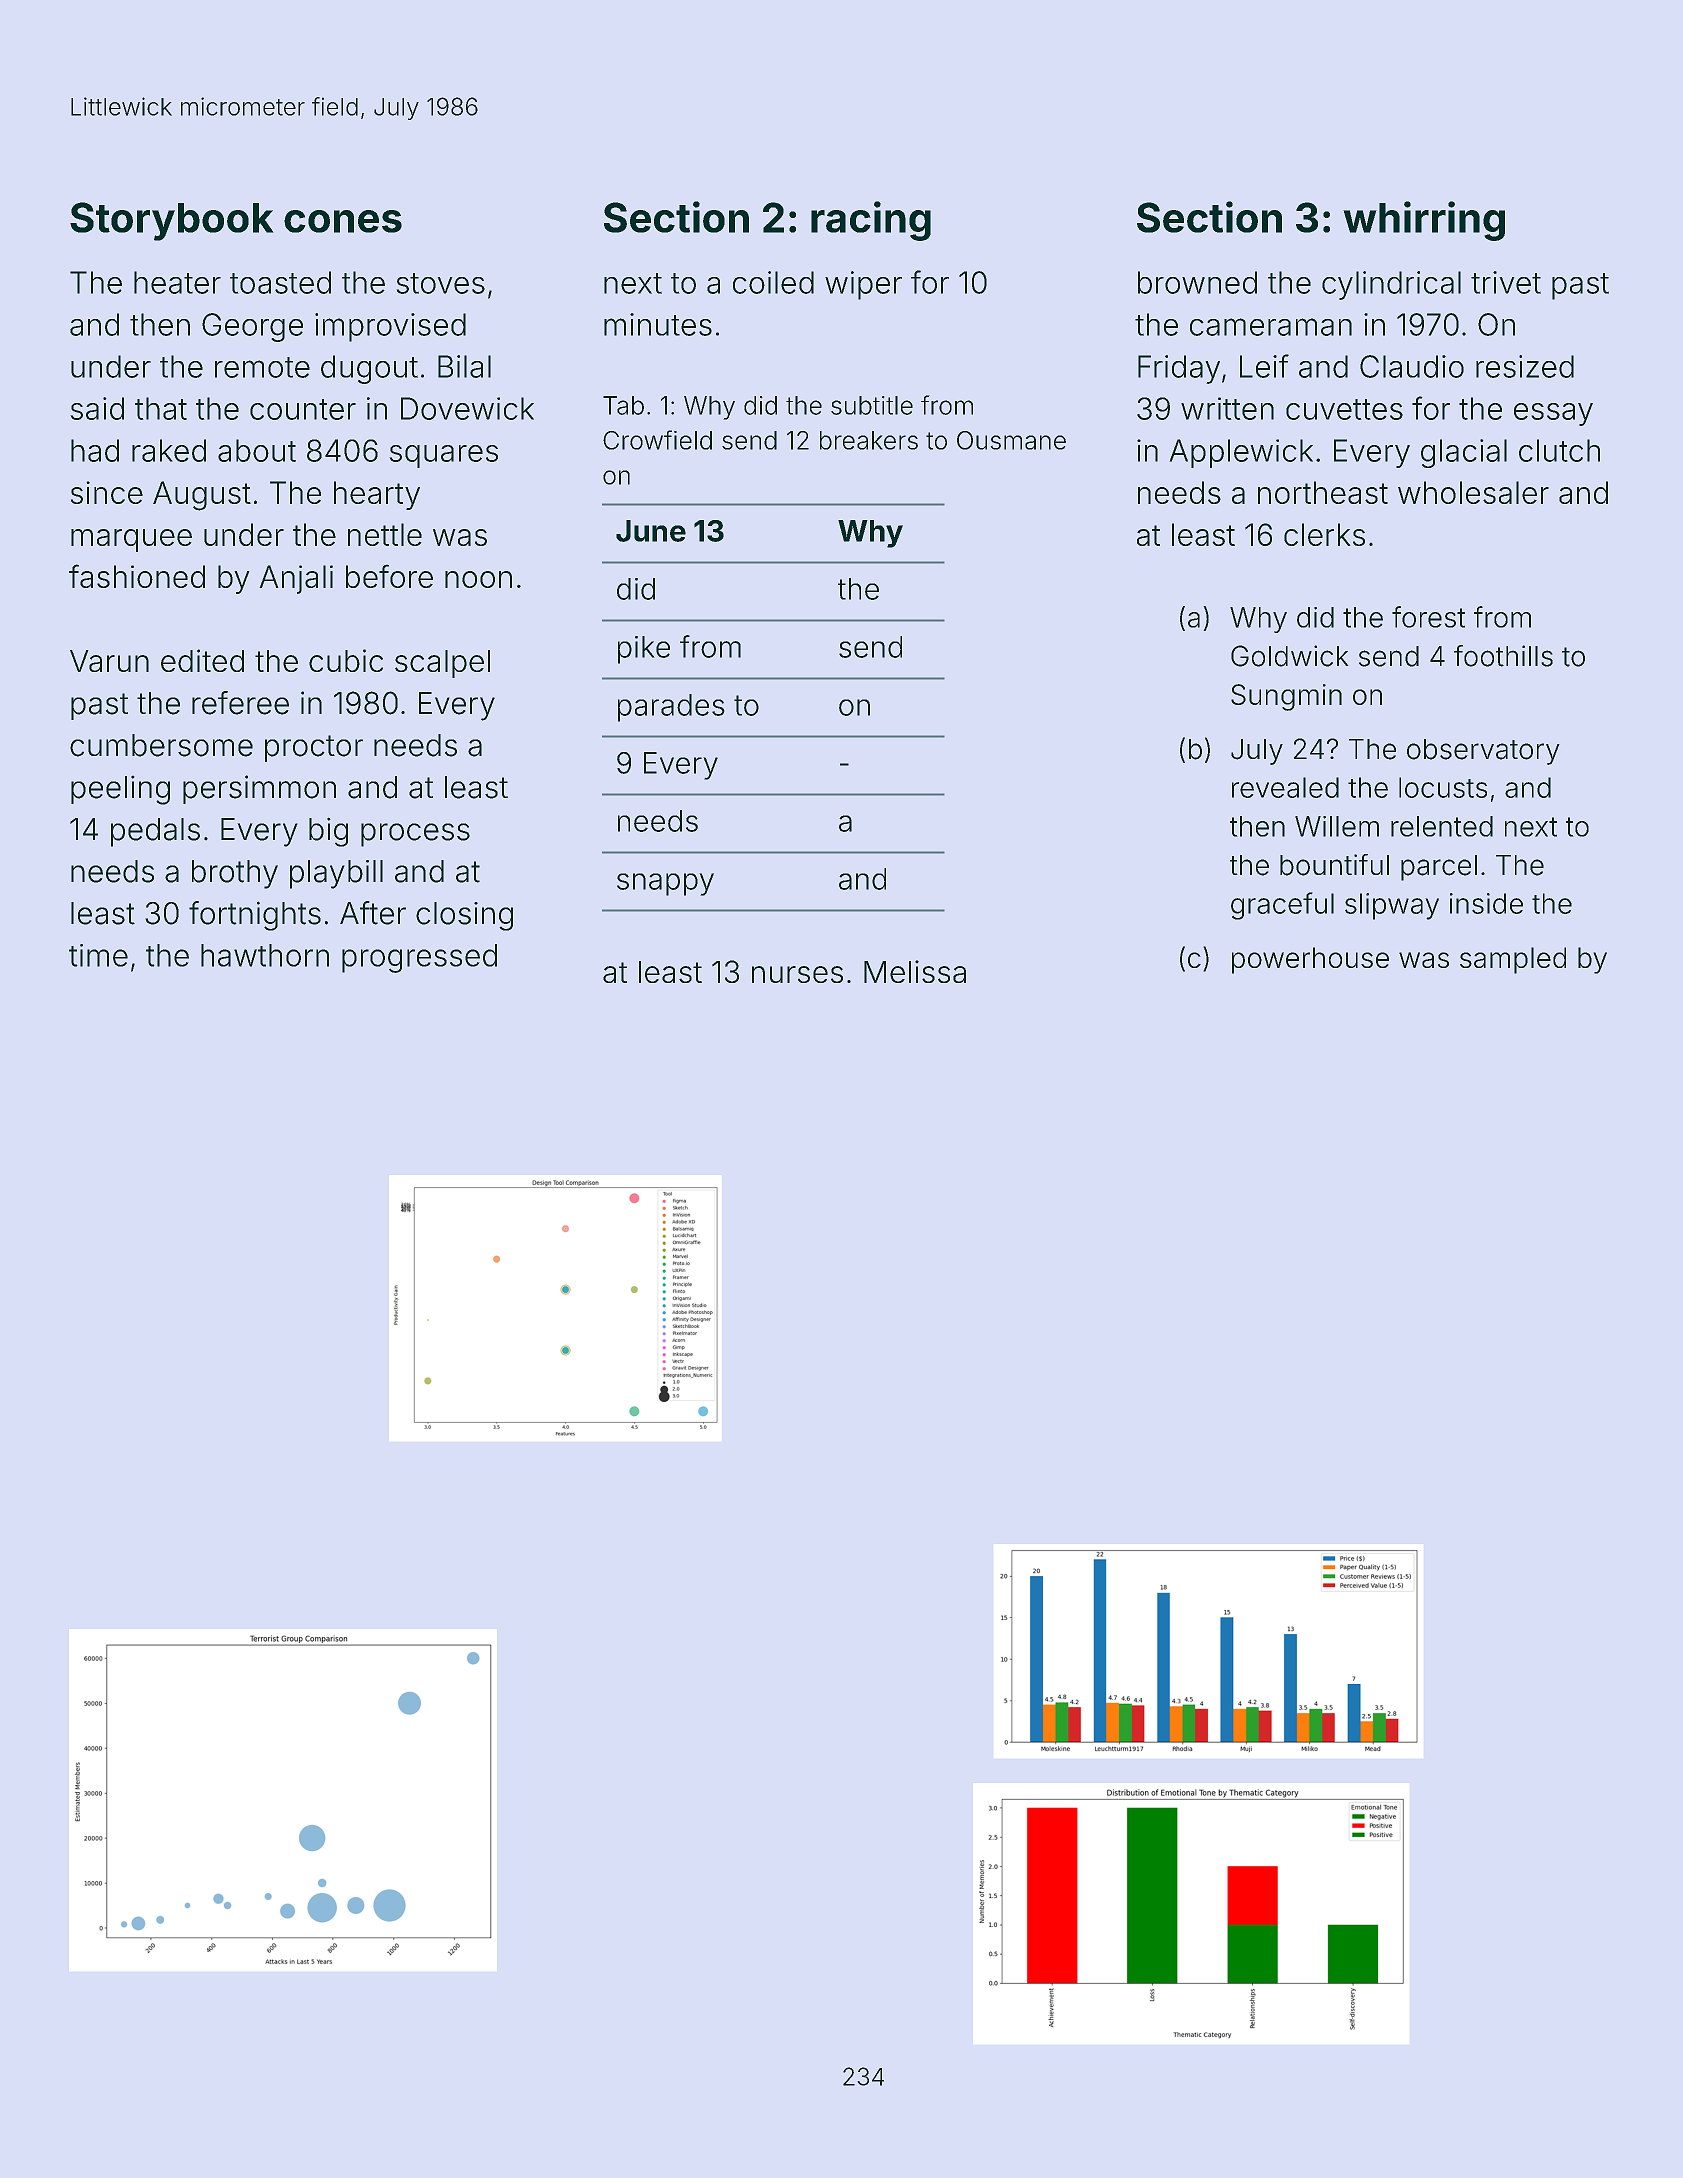  I want to click on powerhouse, so click(1310, 960).
